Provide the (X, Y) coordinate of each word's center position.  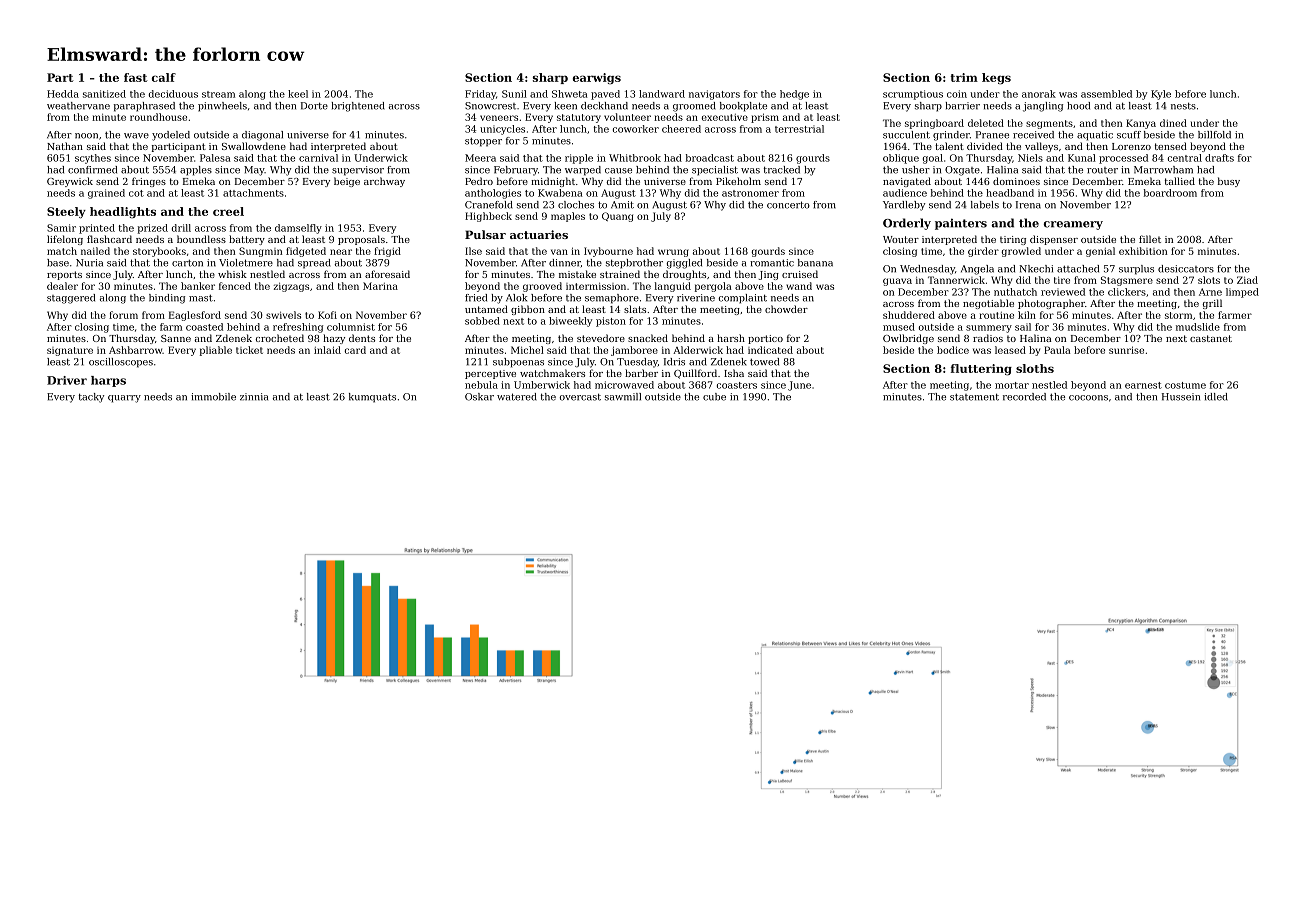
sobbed (482, 321)
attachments (253, 193)
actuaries (539, 234)
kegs (996, 79)
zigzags (291, 287)
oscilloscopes (121, 363)
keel (298, 94)
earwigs (596, 79)
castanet (1211, 338)
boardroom (1170, 193)
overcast (580, 397)
